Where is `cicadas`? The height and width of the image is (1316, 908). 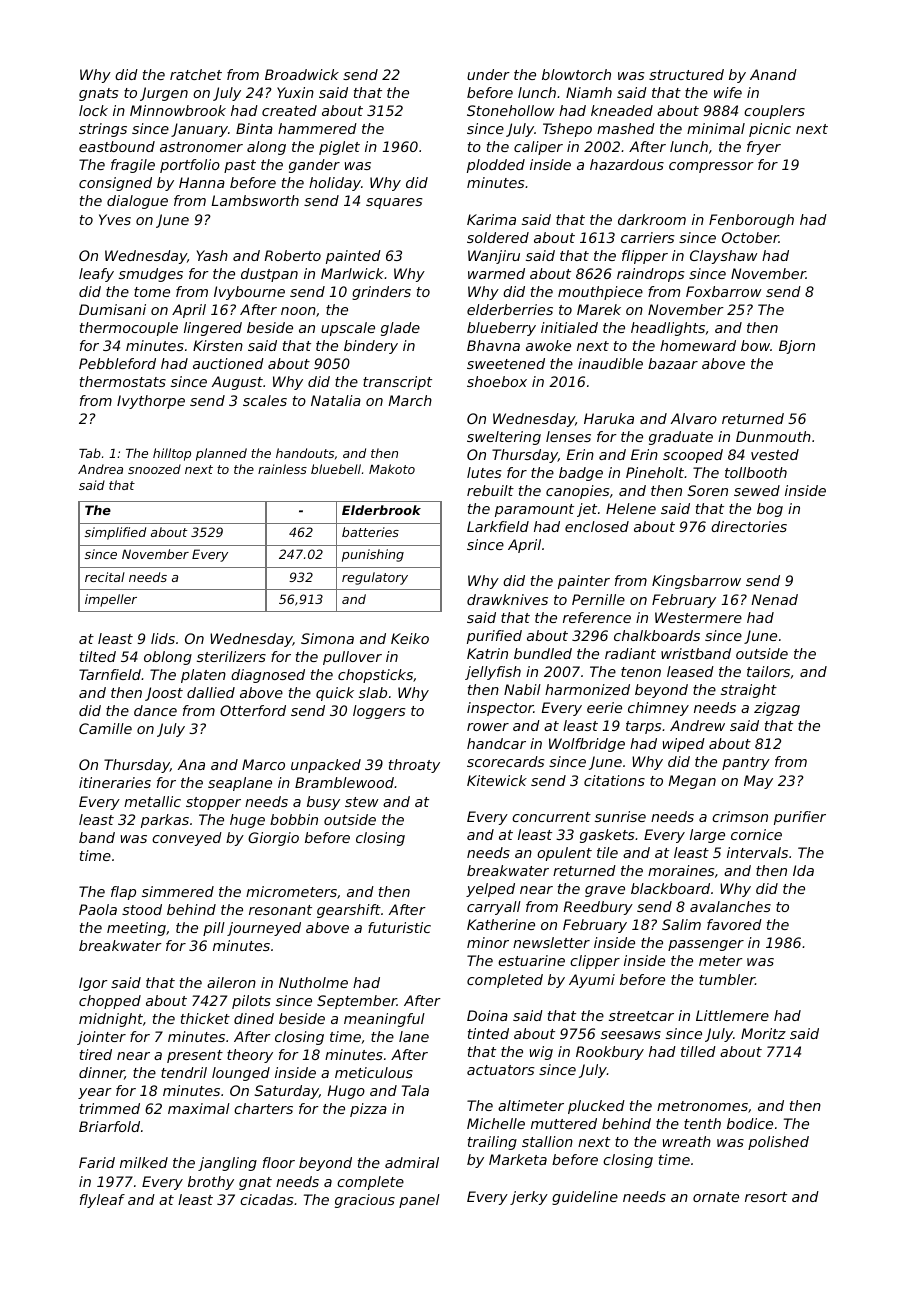 cicadas is located at coordinates (266, 1199).
